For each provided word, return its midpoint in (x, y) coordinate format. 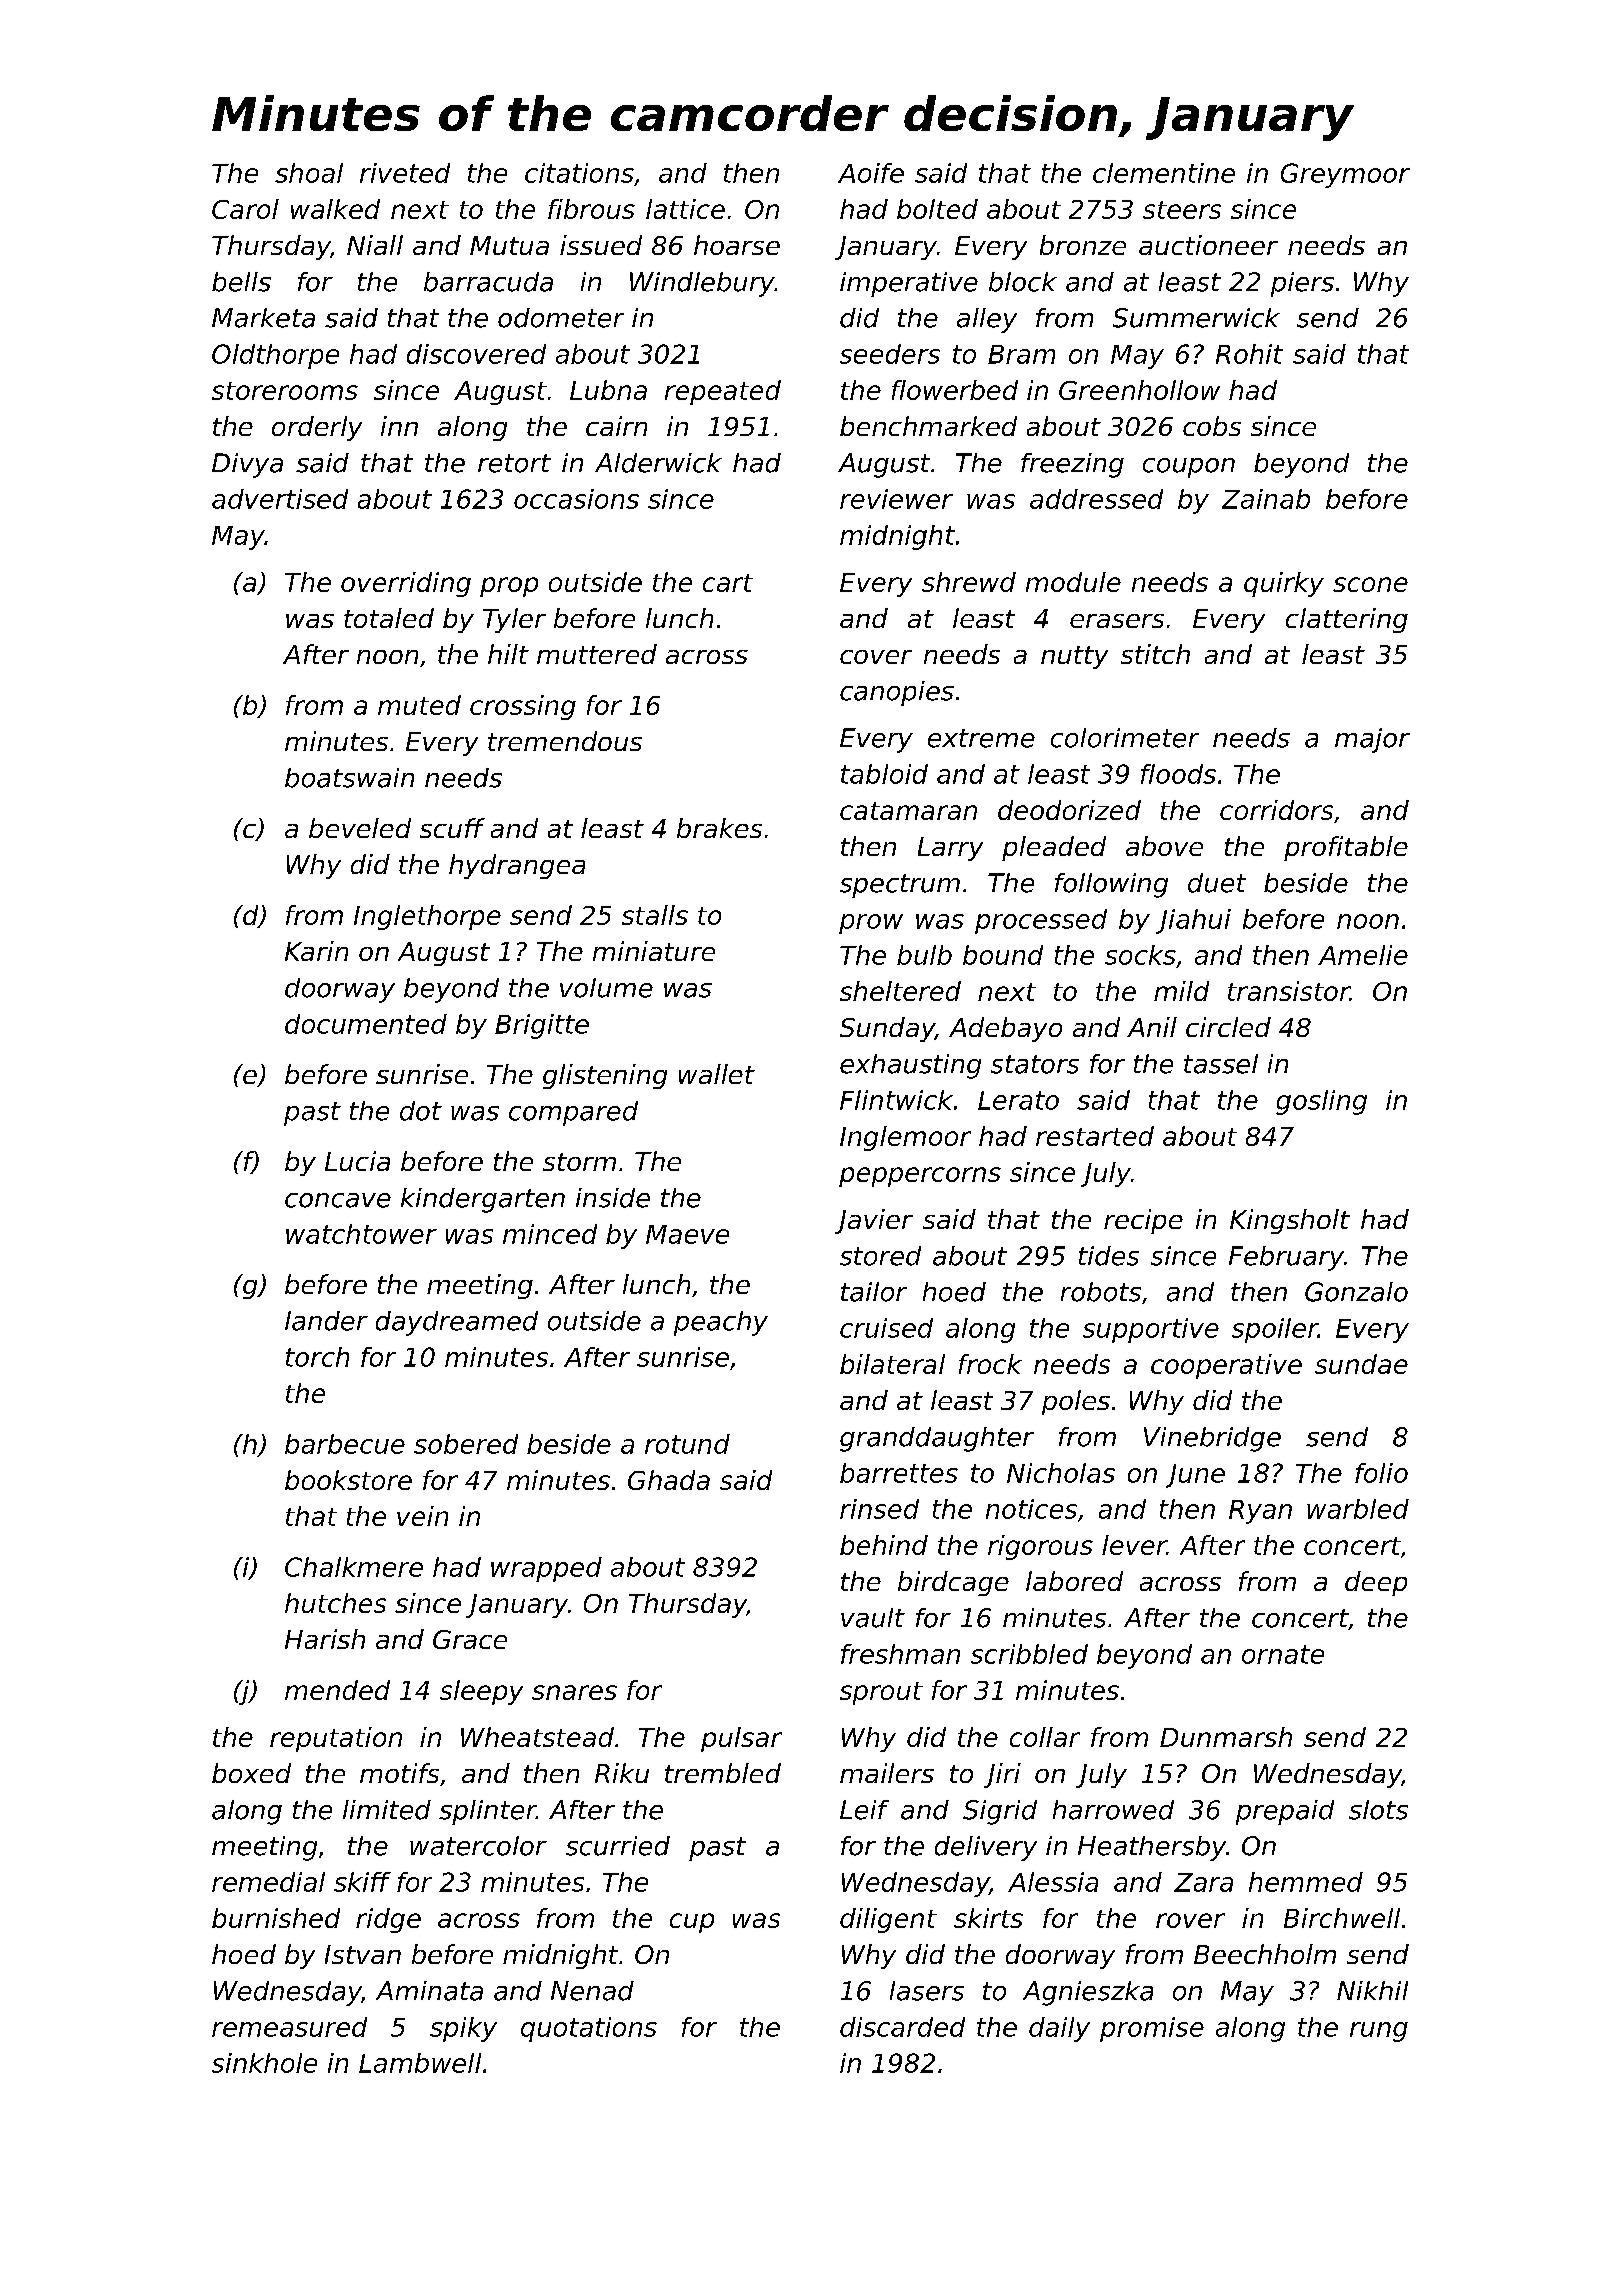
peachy (721, 1323)
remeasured (289, 2027)
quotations (589, 2029)
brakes (719, 828)
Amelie (1363, 955)
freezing (1072, 465)
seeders (890, 354)
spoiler (1275, 1330)
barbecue (345, 1444)
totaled (389, 618)
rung (1379, 2032)
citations (579, 173)
